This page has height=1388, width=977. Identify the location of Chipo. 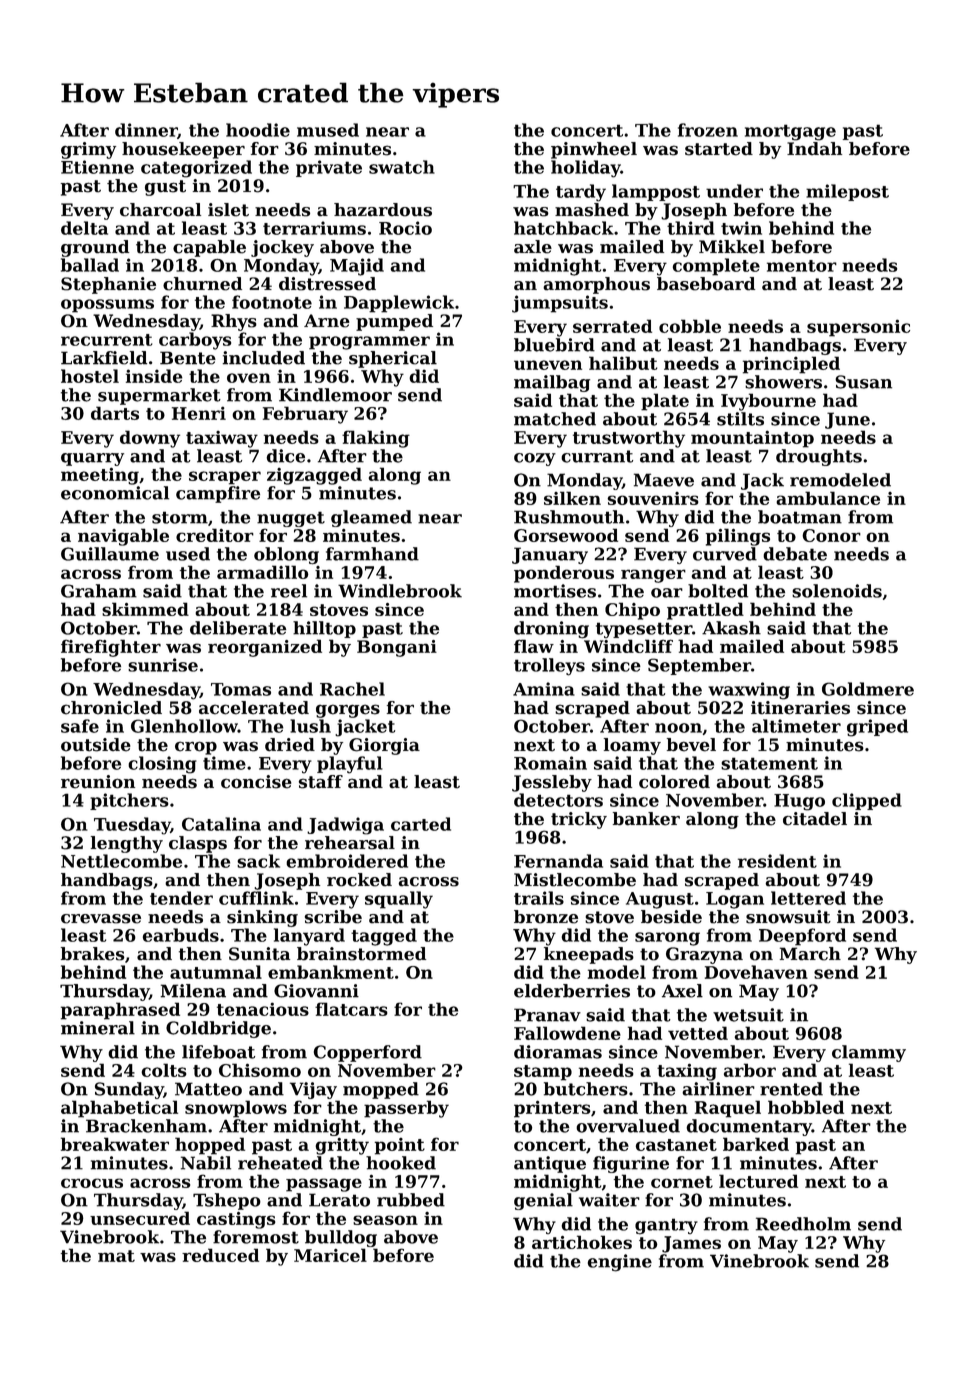
(632, 611).
